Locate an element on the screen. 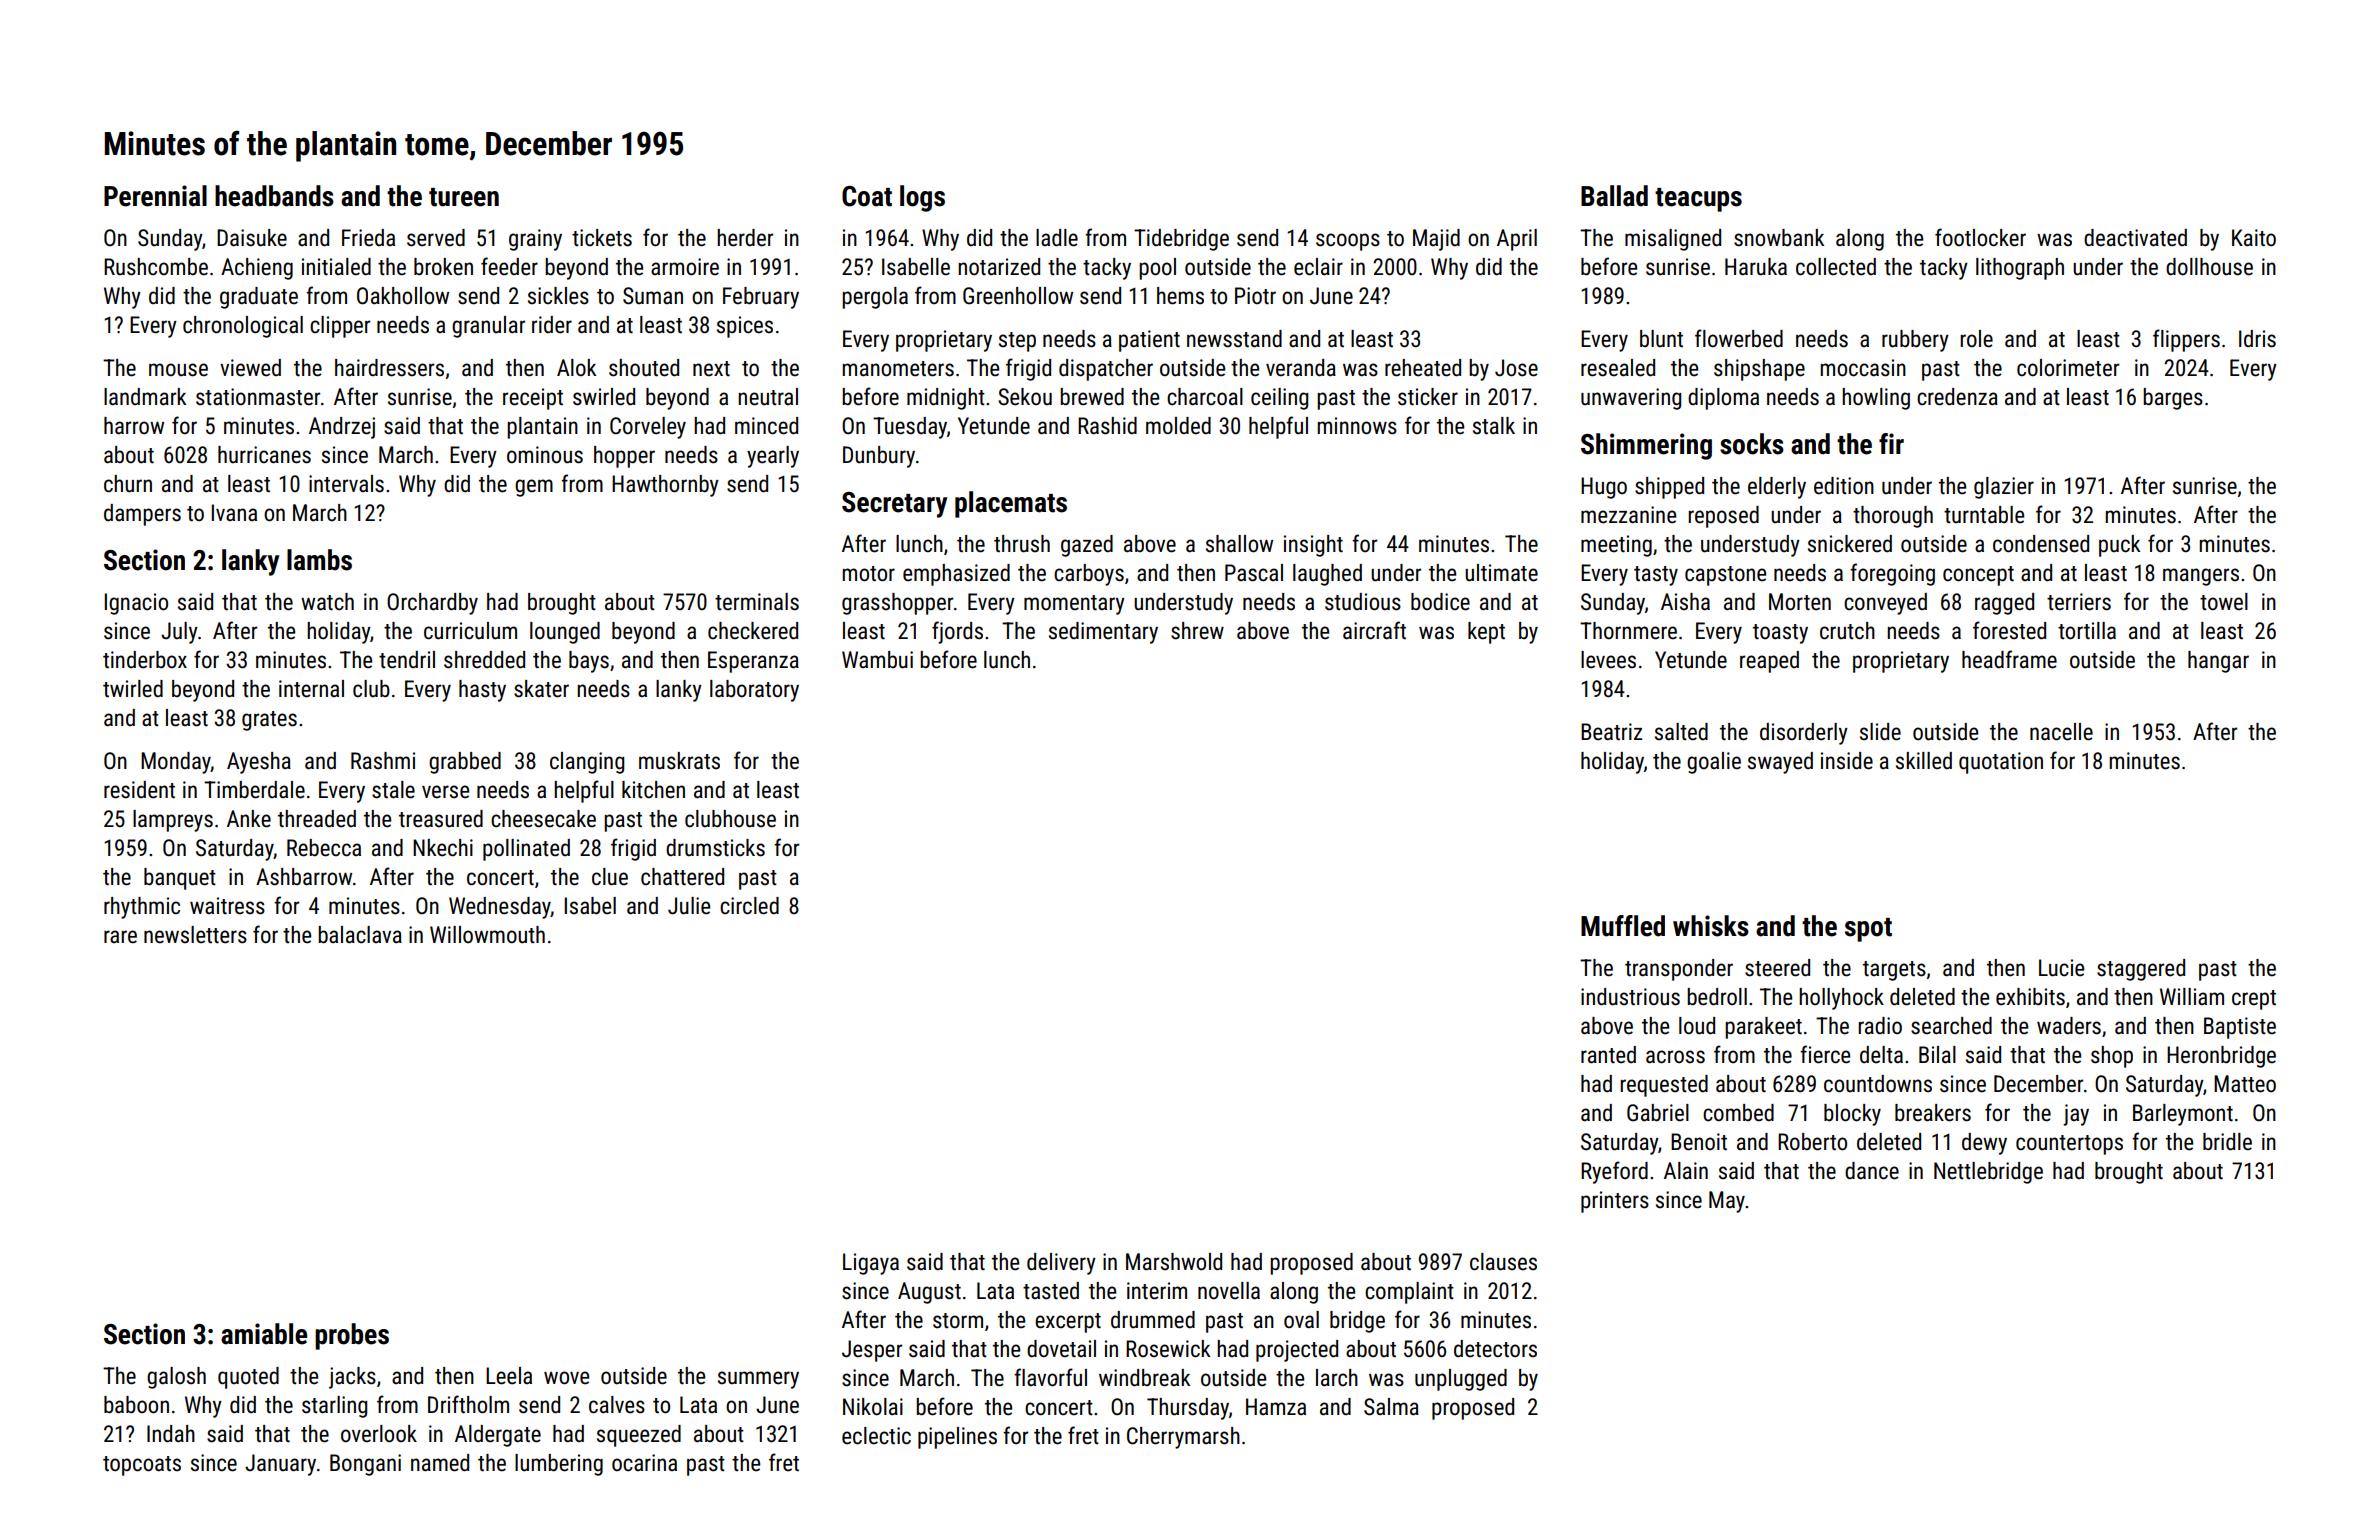 The width and height of the screenshot is (2380, 1540). clauses is located at coordinates (1503, 1262).
